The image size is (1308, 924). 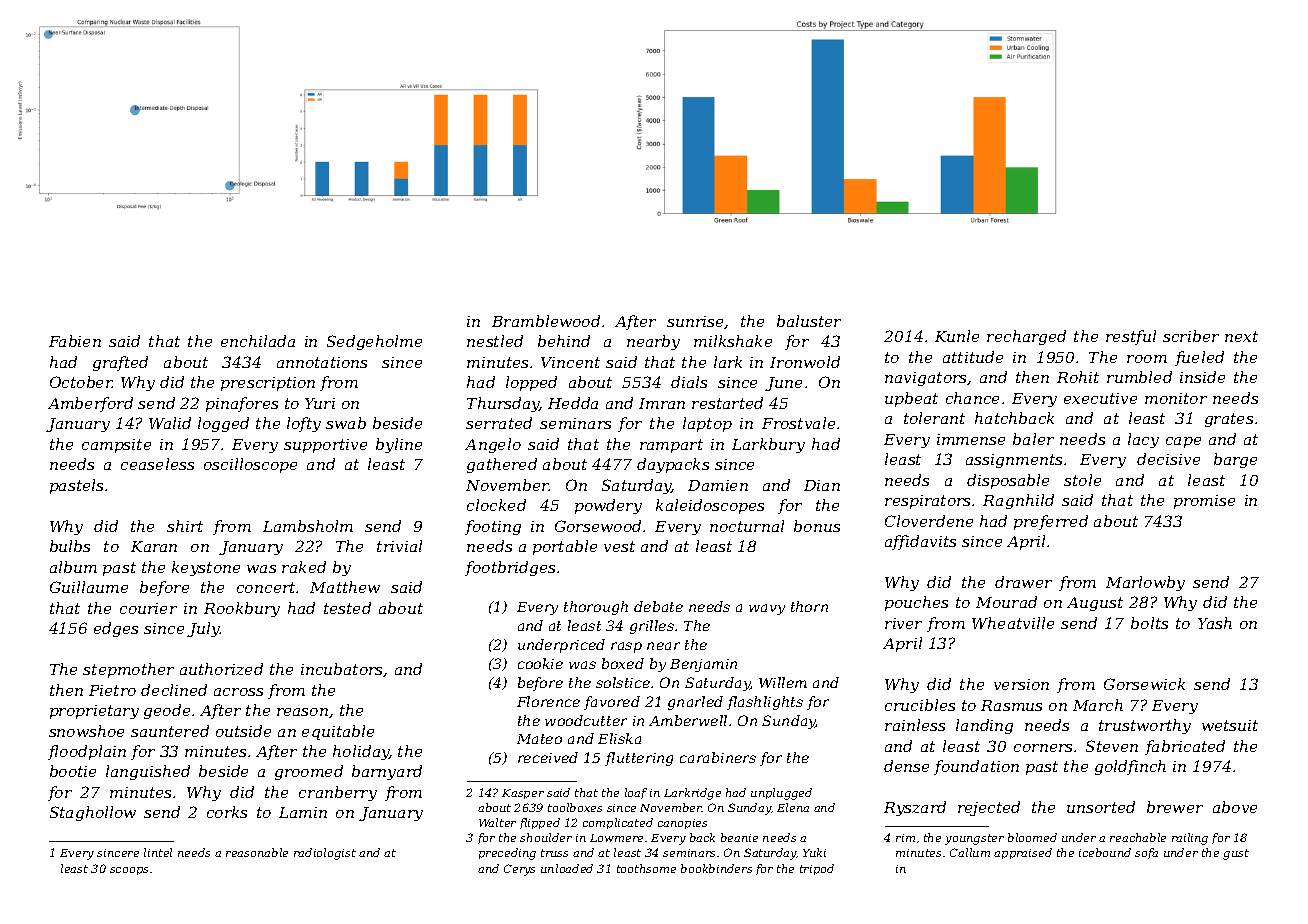 I want to click on tested, so click(x=347, y=608).
